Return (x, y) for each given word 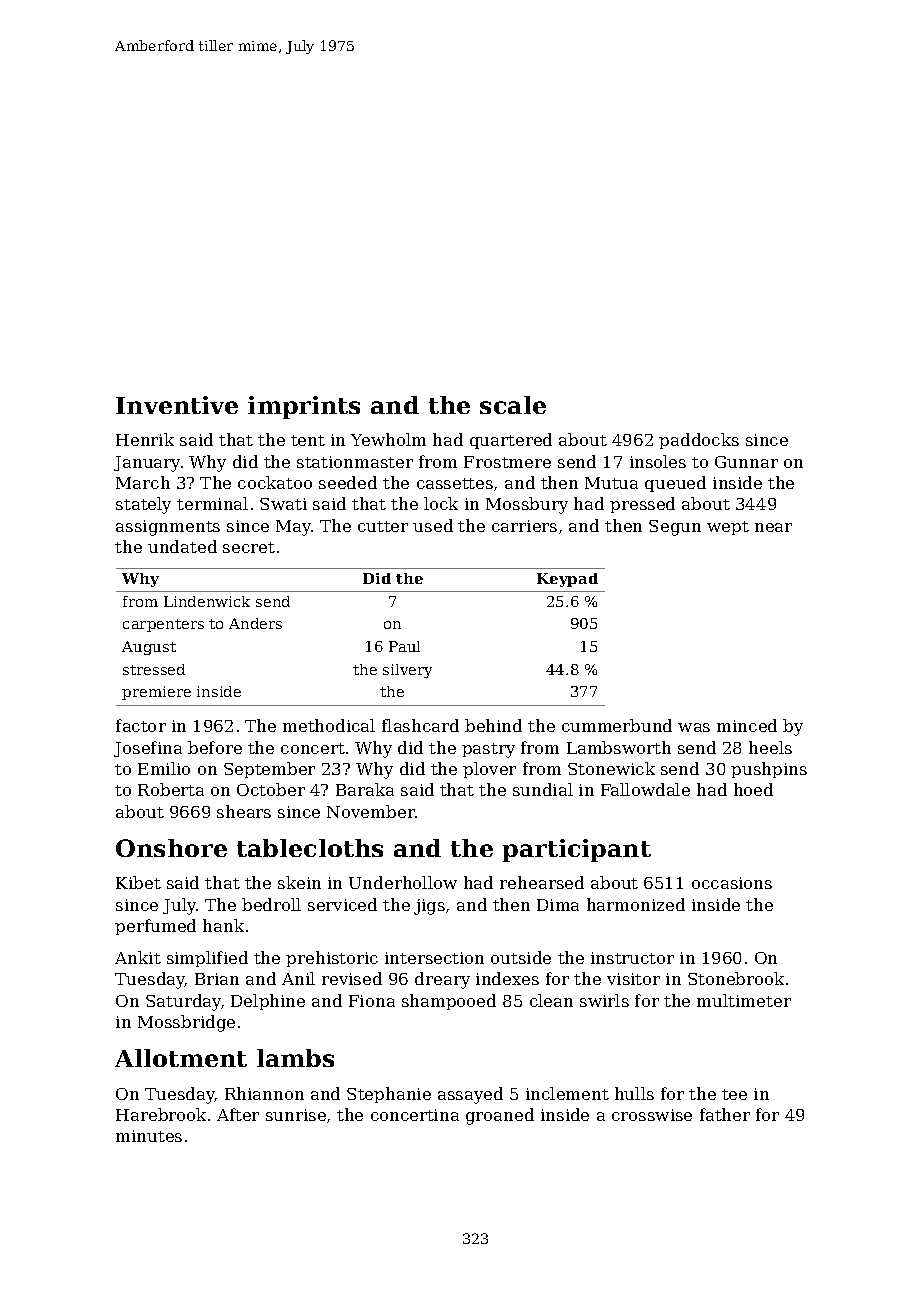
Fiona (372, 1001)
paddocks (699, 441)
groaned (500, 1116)
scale (513, 405)
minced (747, 725)
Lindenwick (207, 601)
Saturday (183, 1002)
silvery (407, 671)
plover (489, 770)
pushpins (769, 770)
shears (244, 811)
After (238, 1114)
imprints (304, 407)
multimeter (744, 1000)
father (725, 1114)
